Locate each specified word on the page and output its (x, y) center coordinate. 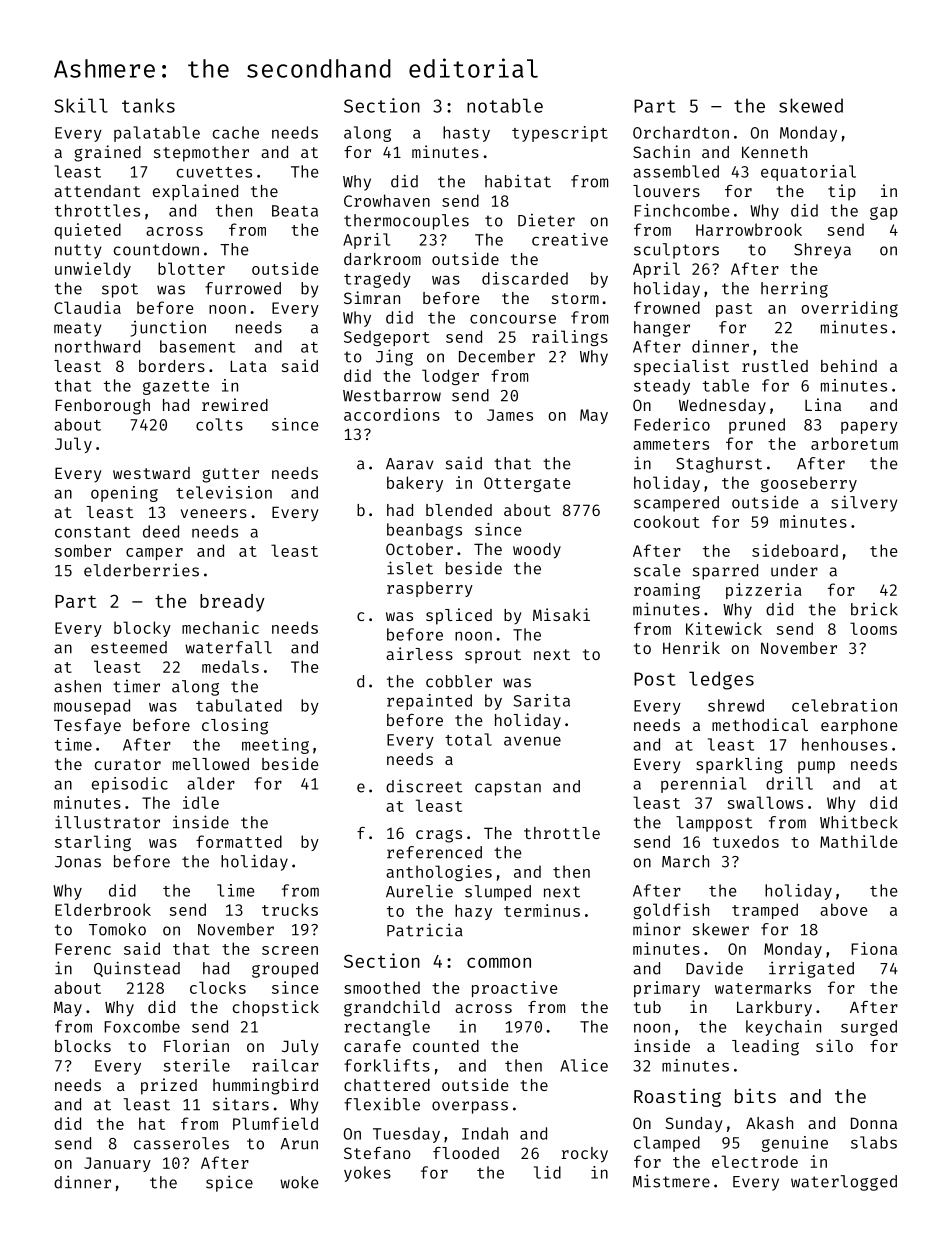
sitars (241, 1104)
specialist (681, 367)
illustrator (107, 822)
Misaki (561, 614)
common (499, 962)
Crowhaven (387, 200)
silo (834, 1045)
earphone (859, 727)
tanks (148, 105)
